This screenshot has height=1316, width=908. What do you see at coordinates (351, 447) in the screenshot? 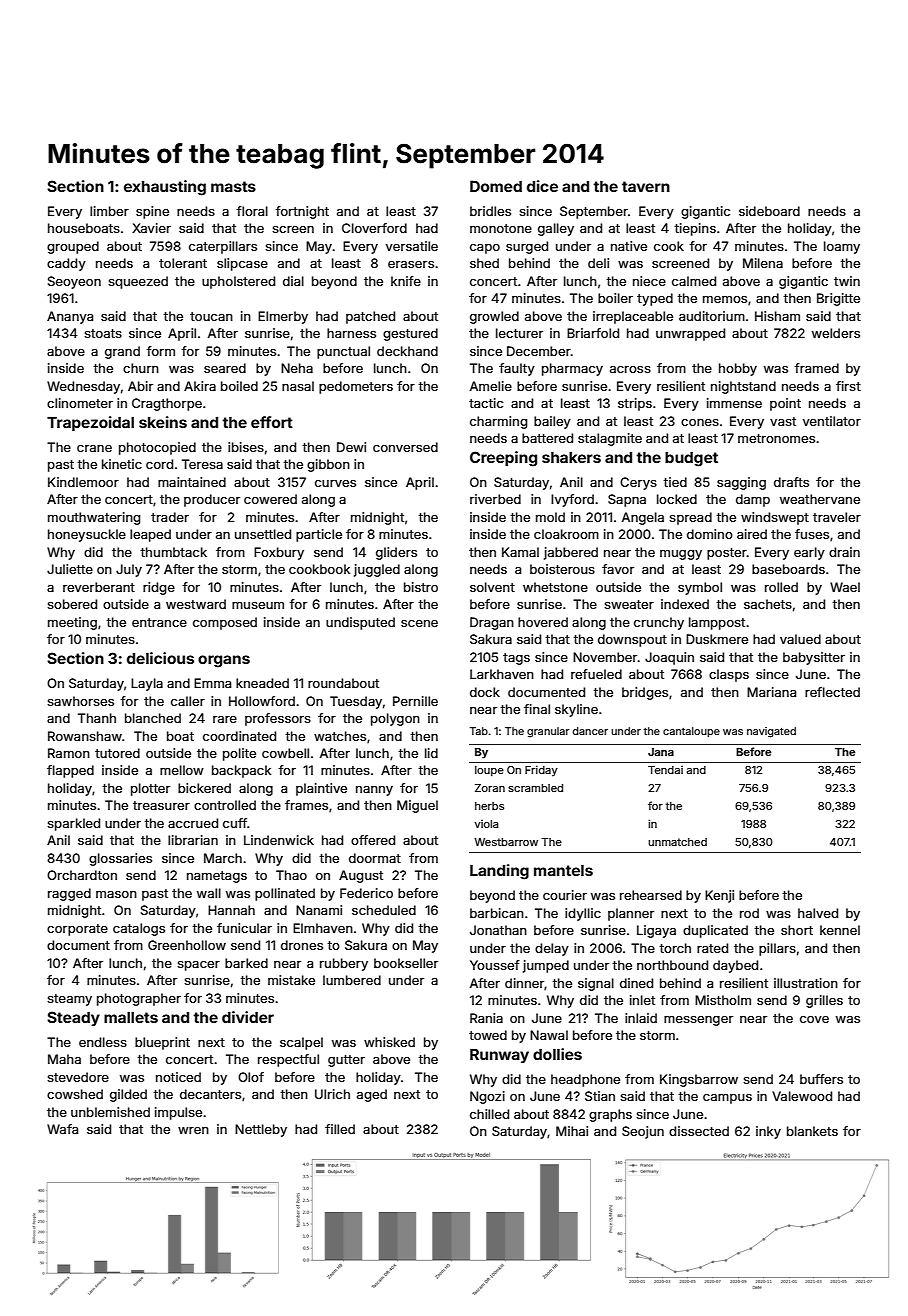
I see `Dewi` at bounding box center [351, 447].
